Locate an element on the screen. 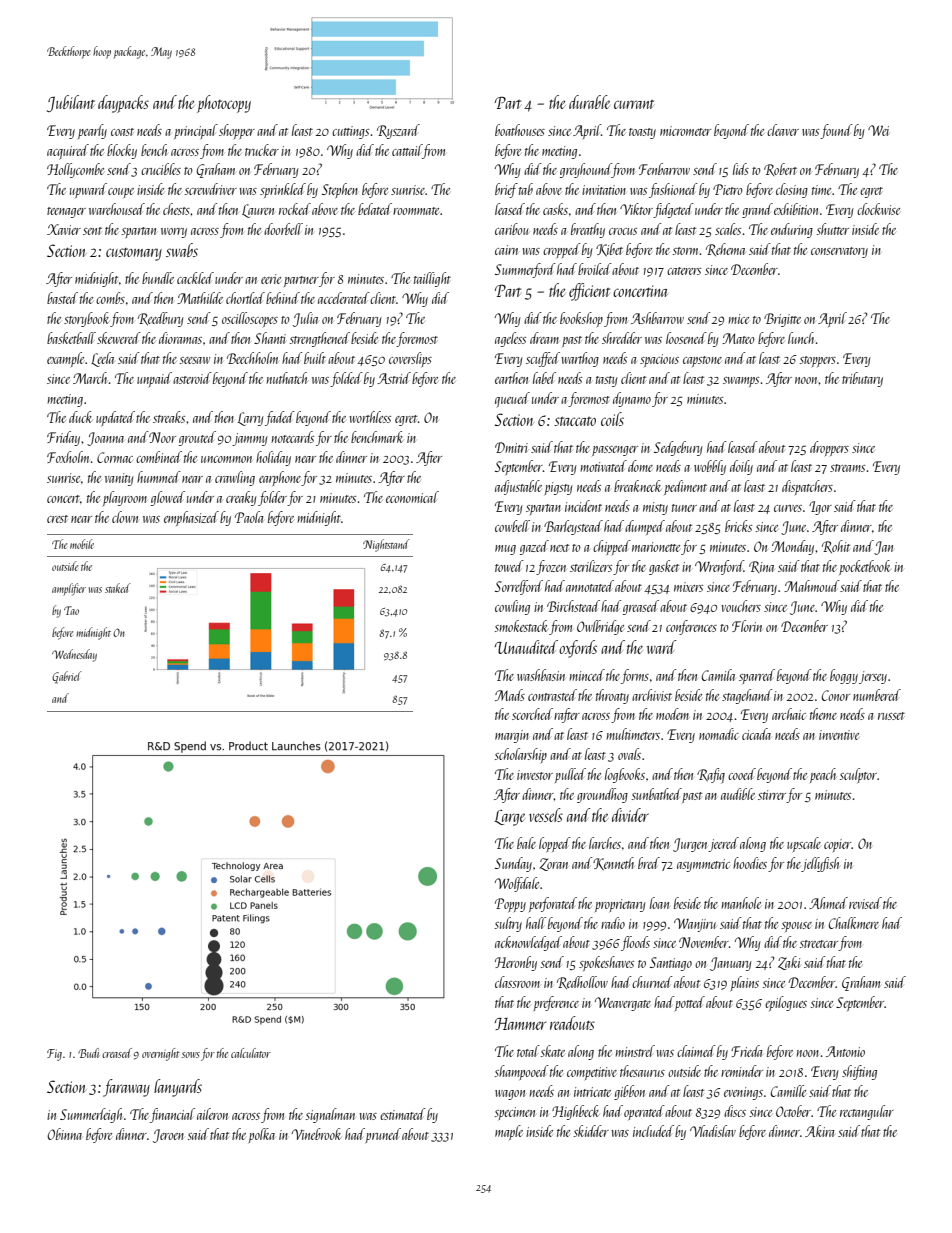 This screenshot has height=1233, width=952. sultry is located at coordinates (508, 924).
